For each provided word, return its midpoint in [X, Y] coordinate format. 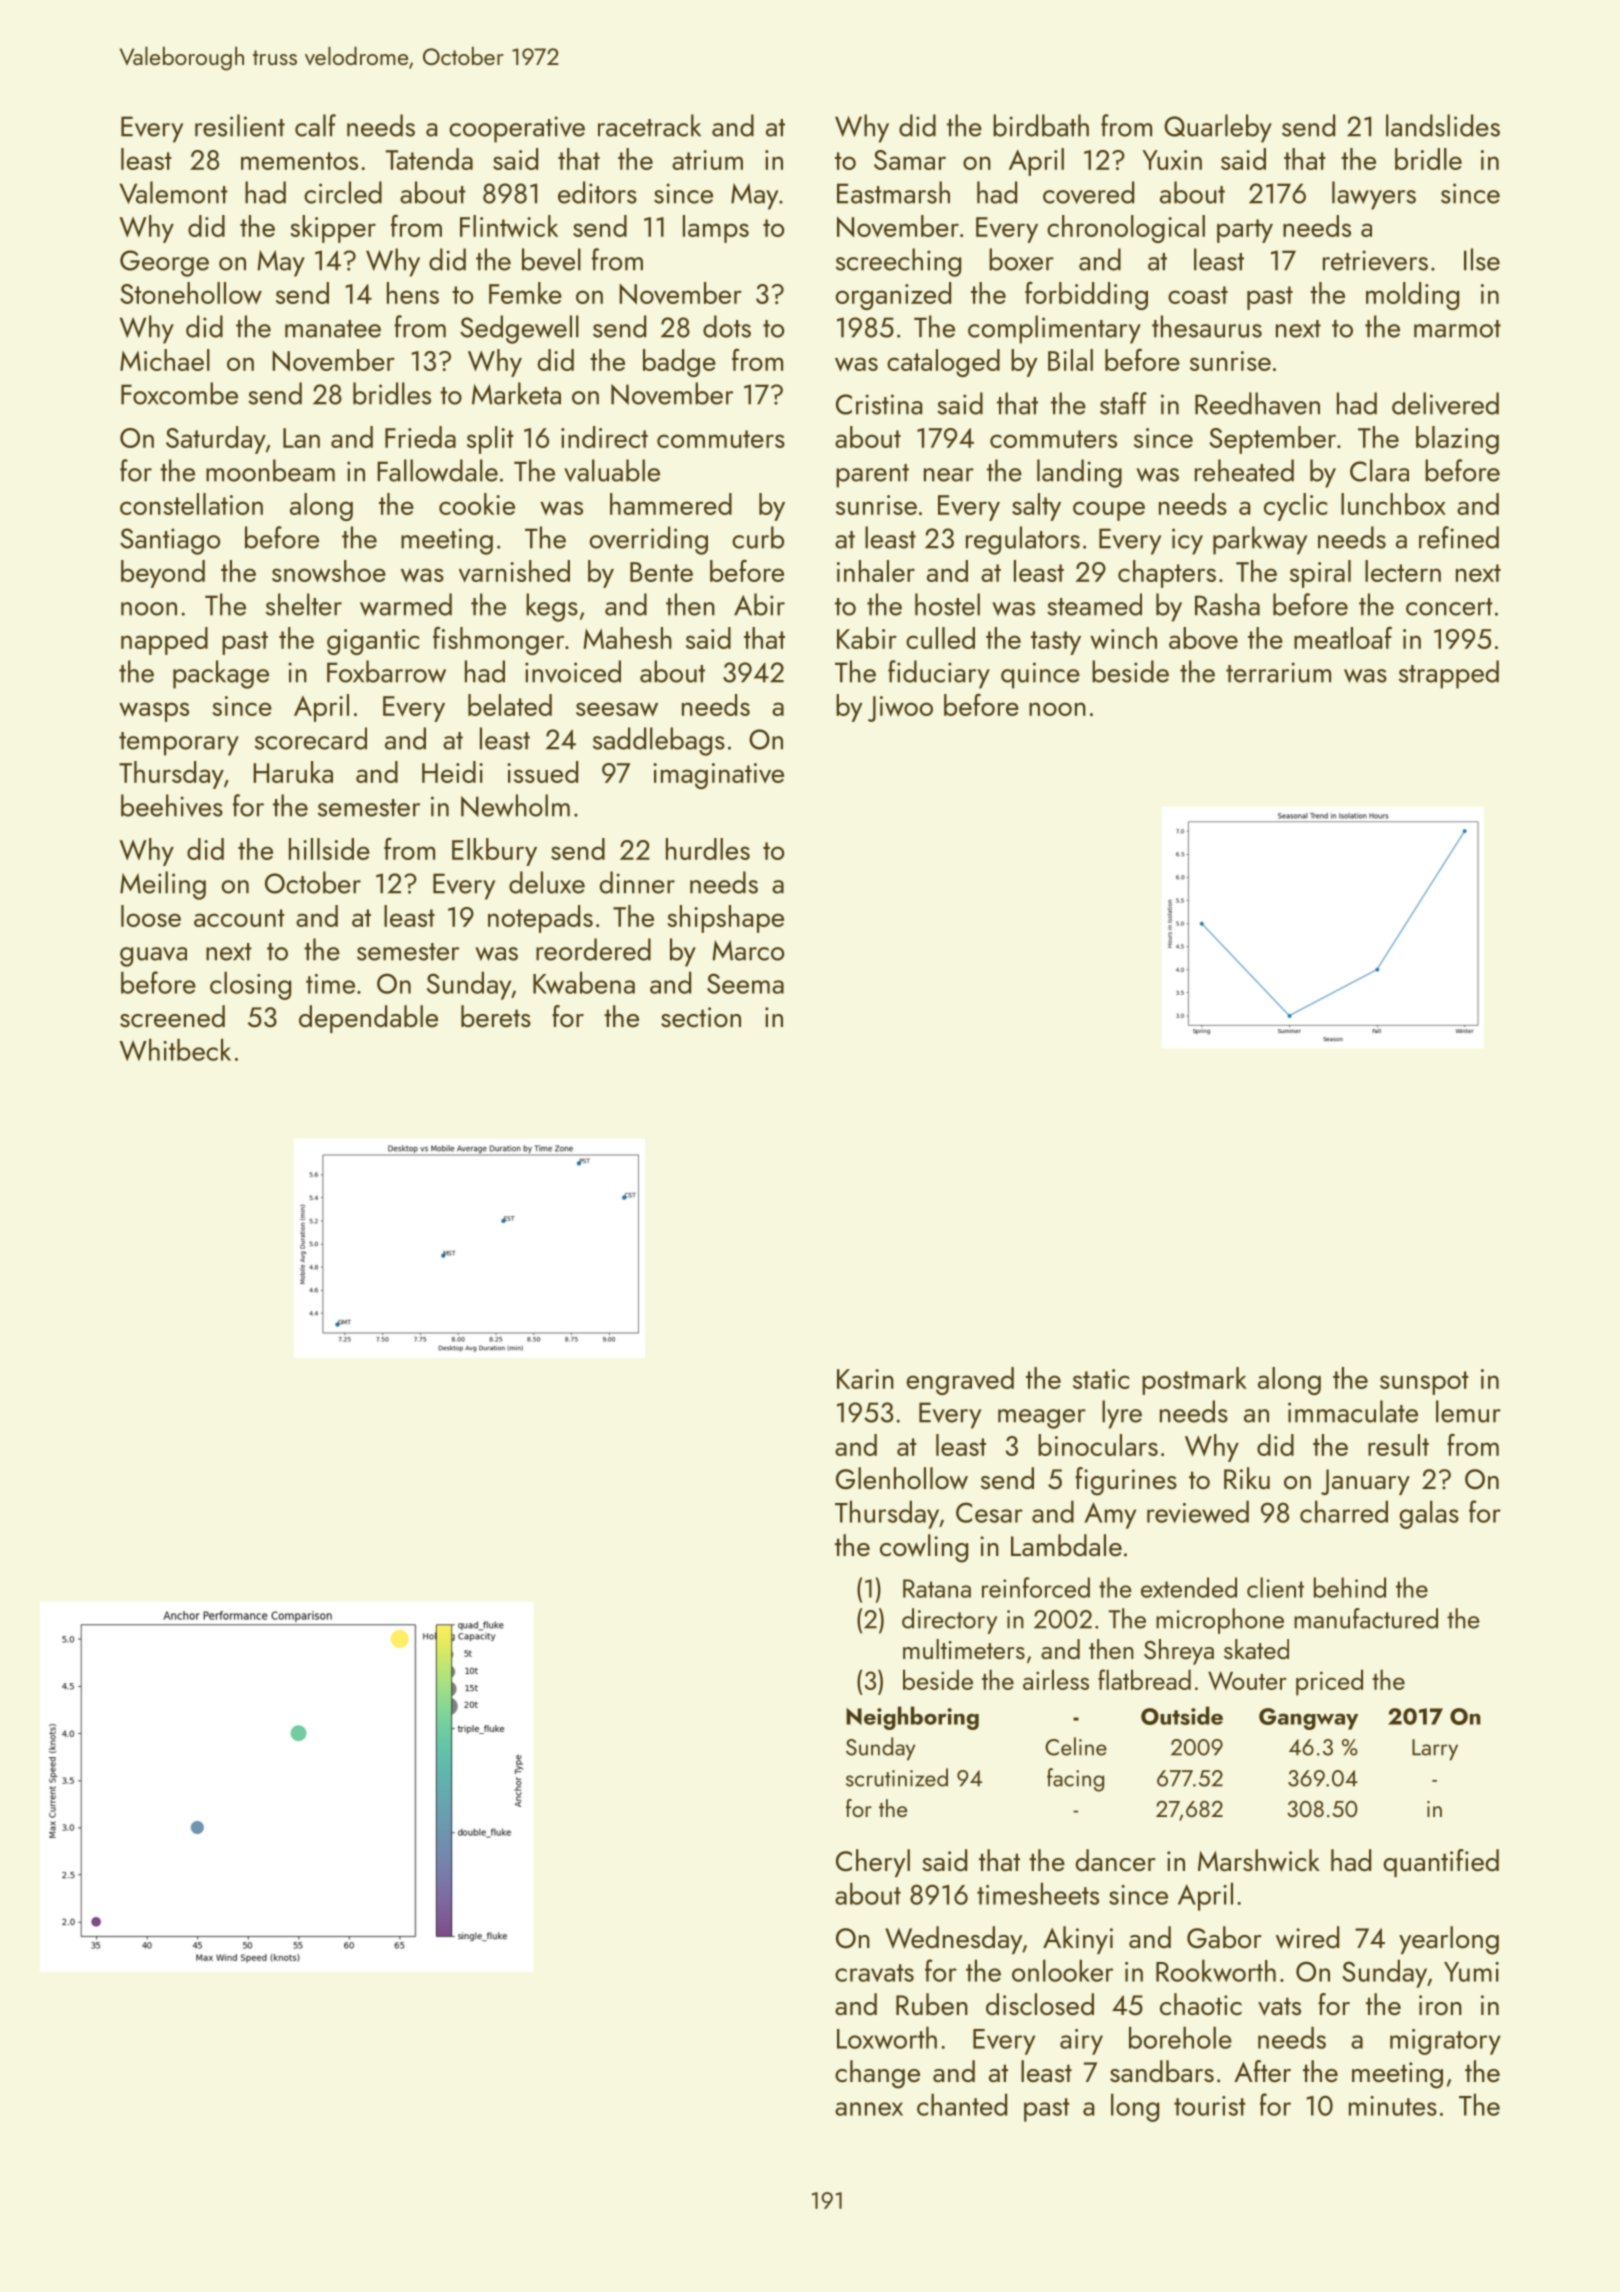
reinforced [1036, 1587]
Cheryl [873, 1863]
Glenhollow [902, 1478]
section [701, 1017]
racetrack [649, 125]
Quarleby [1218, 128]
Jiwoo [900, 709]
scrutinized [897, 1777]
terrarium [1278, 672]
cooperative [517, 129]
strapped [1449, 674]
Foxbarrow [386, 671]
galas [1429, 1514]
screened [172, 1016]
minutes [1393, 2106]
